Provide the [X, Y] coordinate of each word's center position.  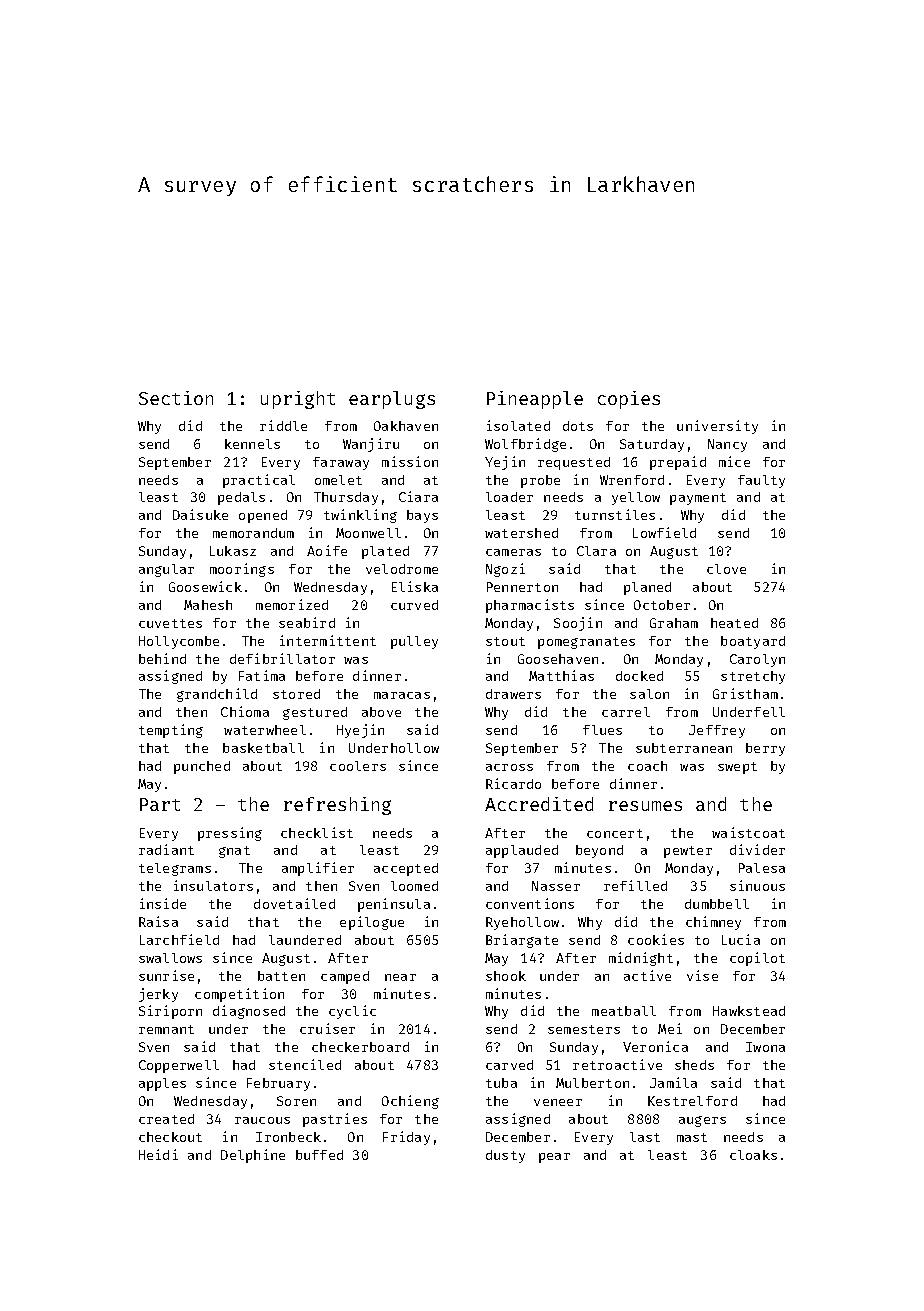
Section [176, 398]
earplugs [392, 400]
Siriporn [170, 1012]
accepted [406, 869]
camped [345, 977]
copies [629, 400]
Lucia [741, 939]
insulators [213, 885]
